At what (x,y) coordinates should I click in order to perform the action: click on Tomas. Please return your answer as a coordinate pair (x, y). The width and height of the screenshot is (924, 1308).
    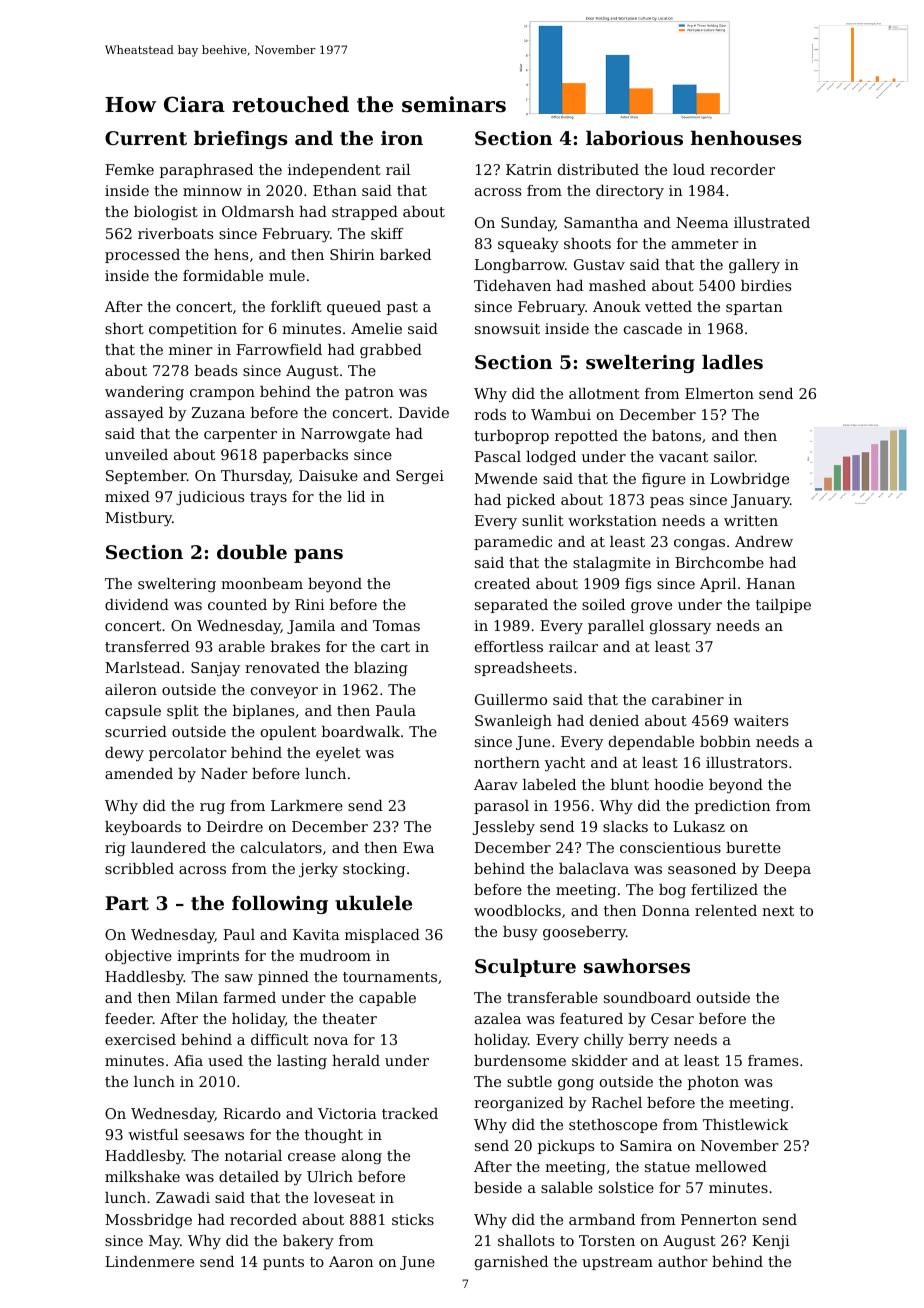
    Looking at the image, I should click on (396, 625).
